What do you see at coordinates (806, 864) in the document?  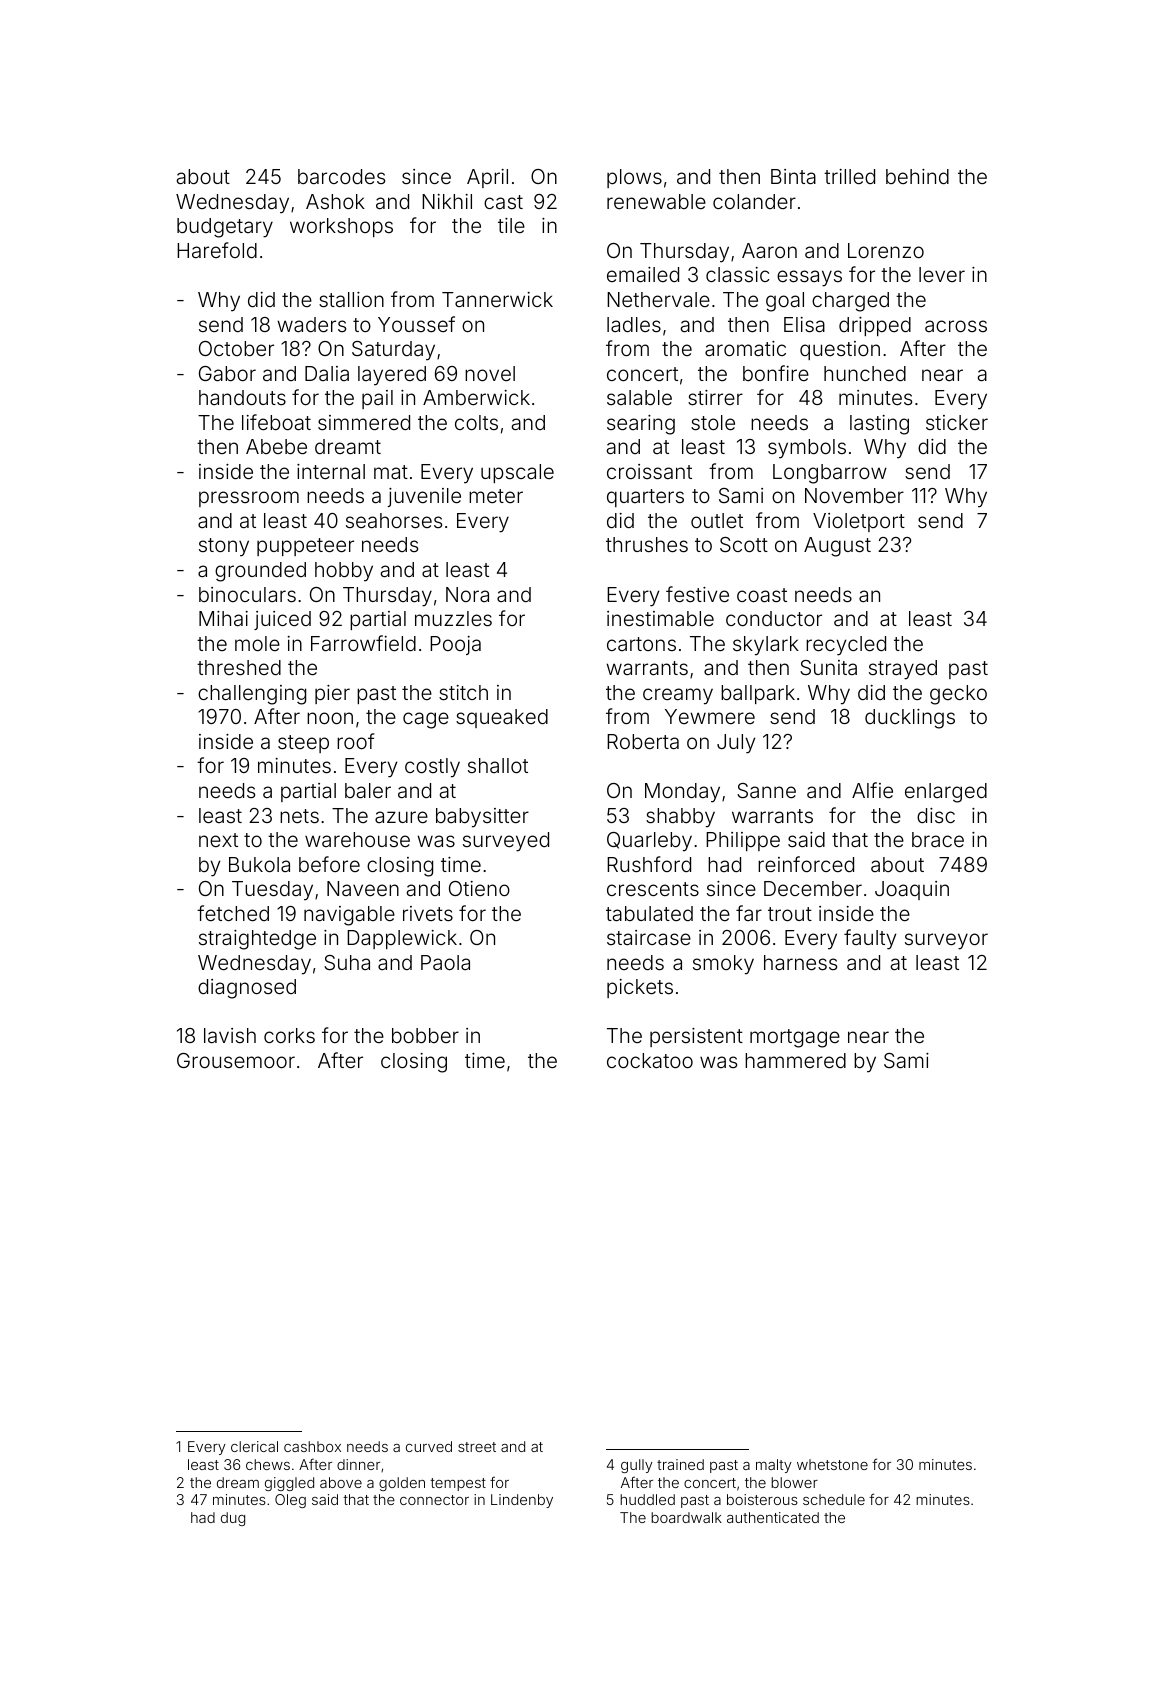 I see `reinforced` at bounding box center [806, 864].
